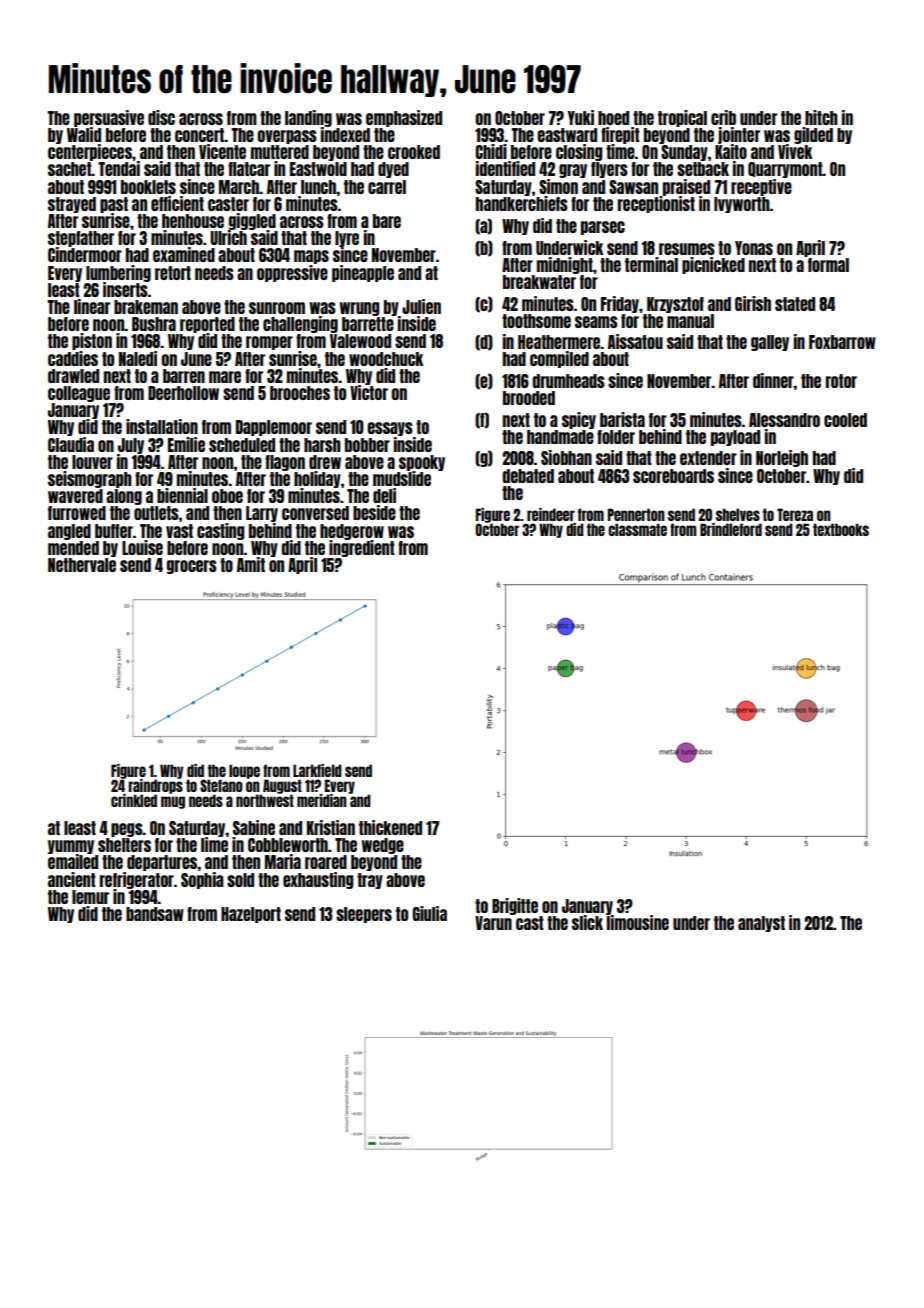  I want to click on Larkfield, so click(317, 770).
